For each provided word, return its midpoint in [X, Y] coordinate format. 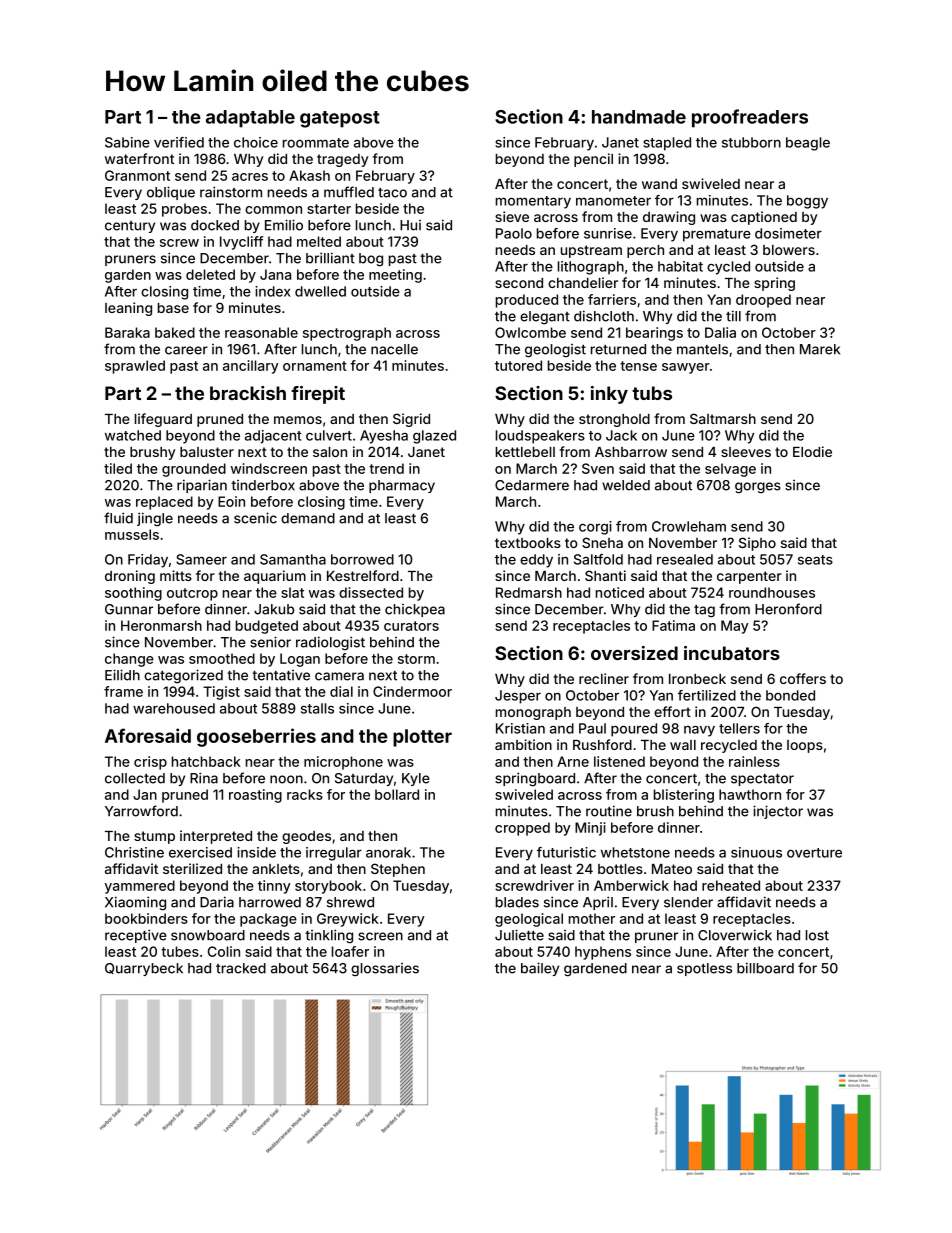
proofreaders [750, 118]
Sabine [127, 142]
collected [135, 778]
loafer [350, 951]
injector [778, 812]
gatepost [340, 119]
